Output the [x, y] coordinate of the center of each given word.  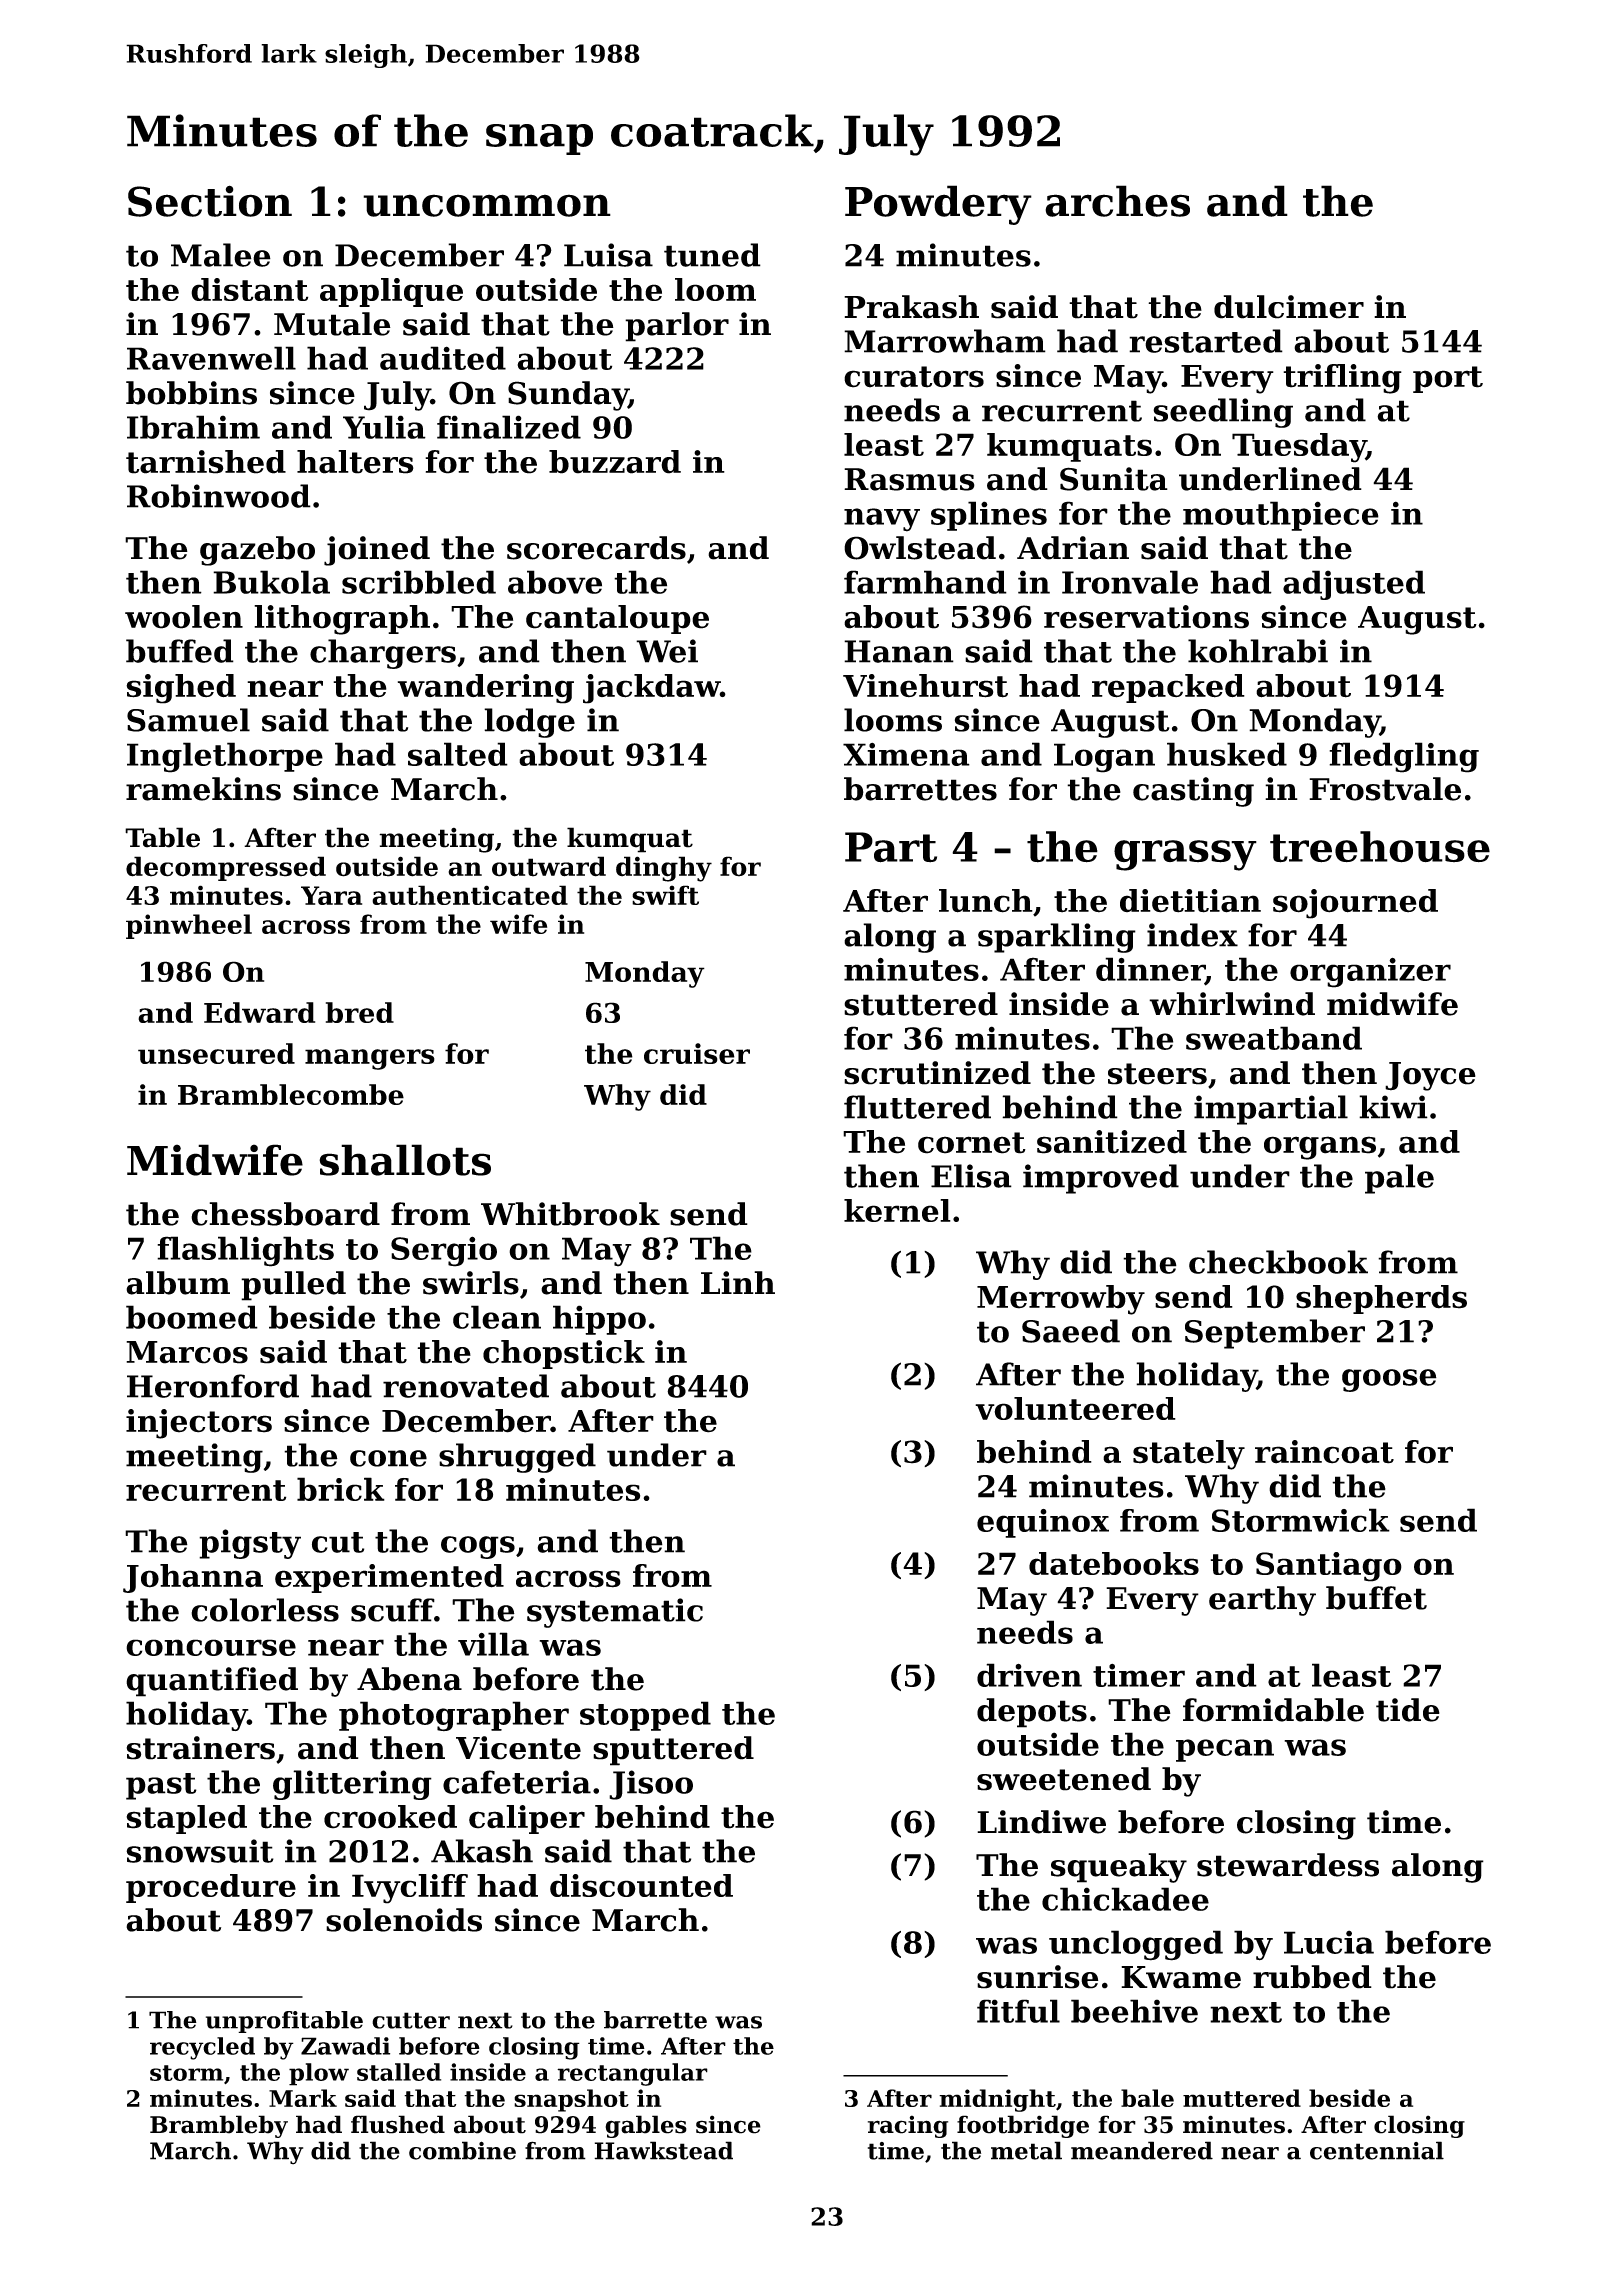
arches [1117, 201]
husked [1227, 754]
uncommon [487, 205]
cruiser [697, 1053]
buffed [180, 651]
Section [210, 201]
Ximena [906, 754]
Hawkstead [663, 2150]
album [178, 1283]
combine [462, 2150]
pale [1399, 1179]
